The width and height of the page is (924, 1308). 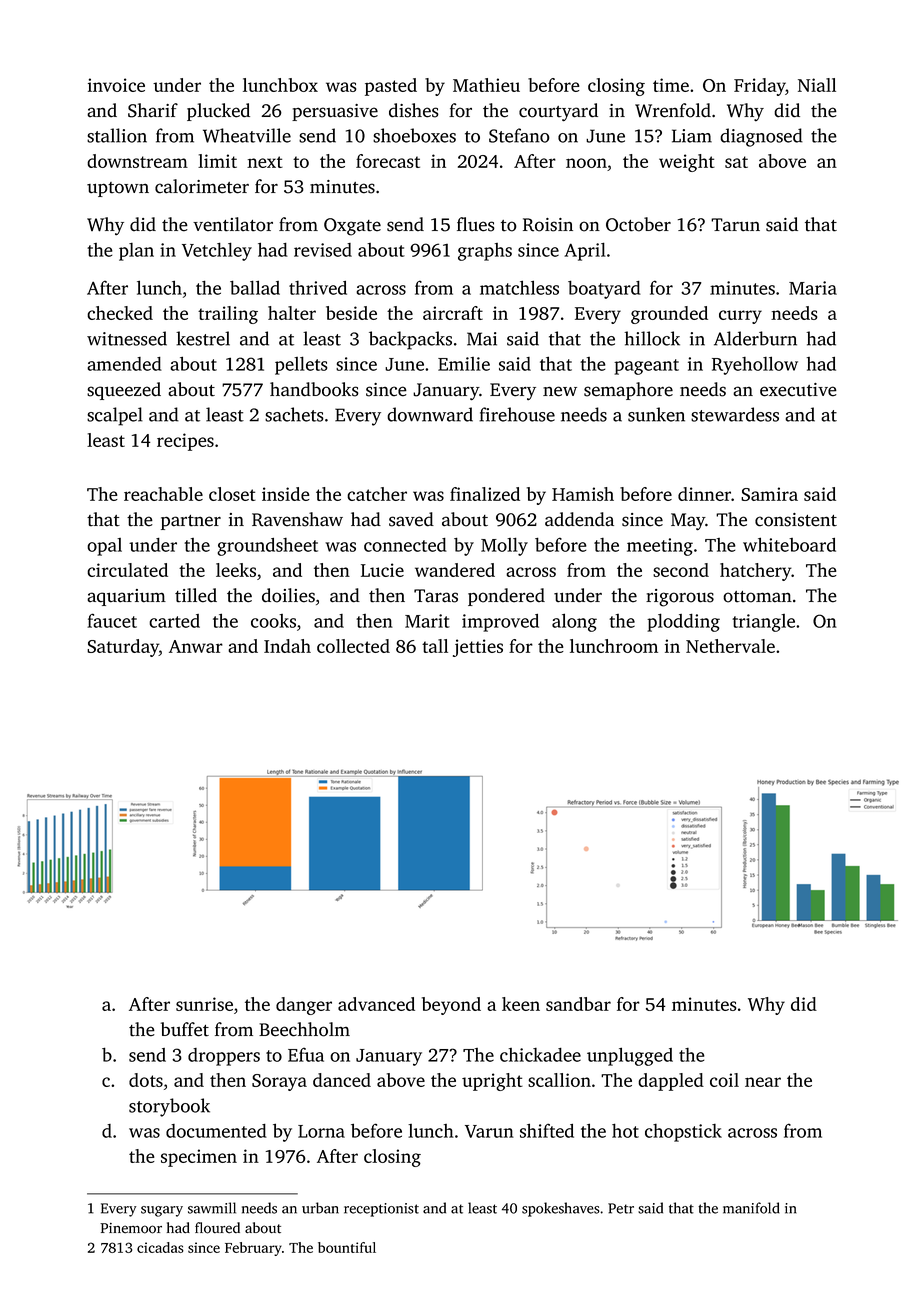 I want to click on Alderburn, so click(x=755, y=338).
